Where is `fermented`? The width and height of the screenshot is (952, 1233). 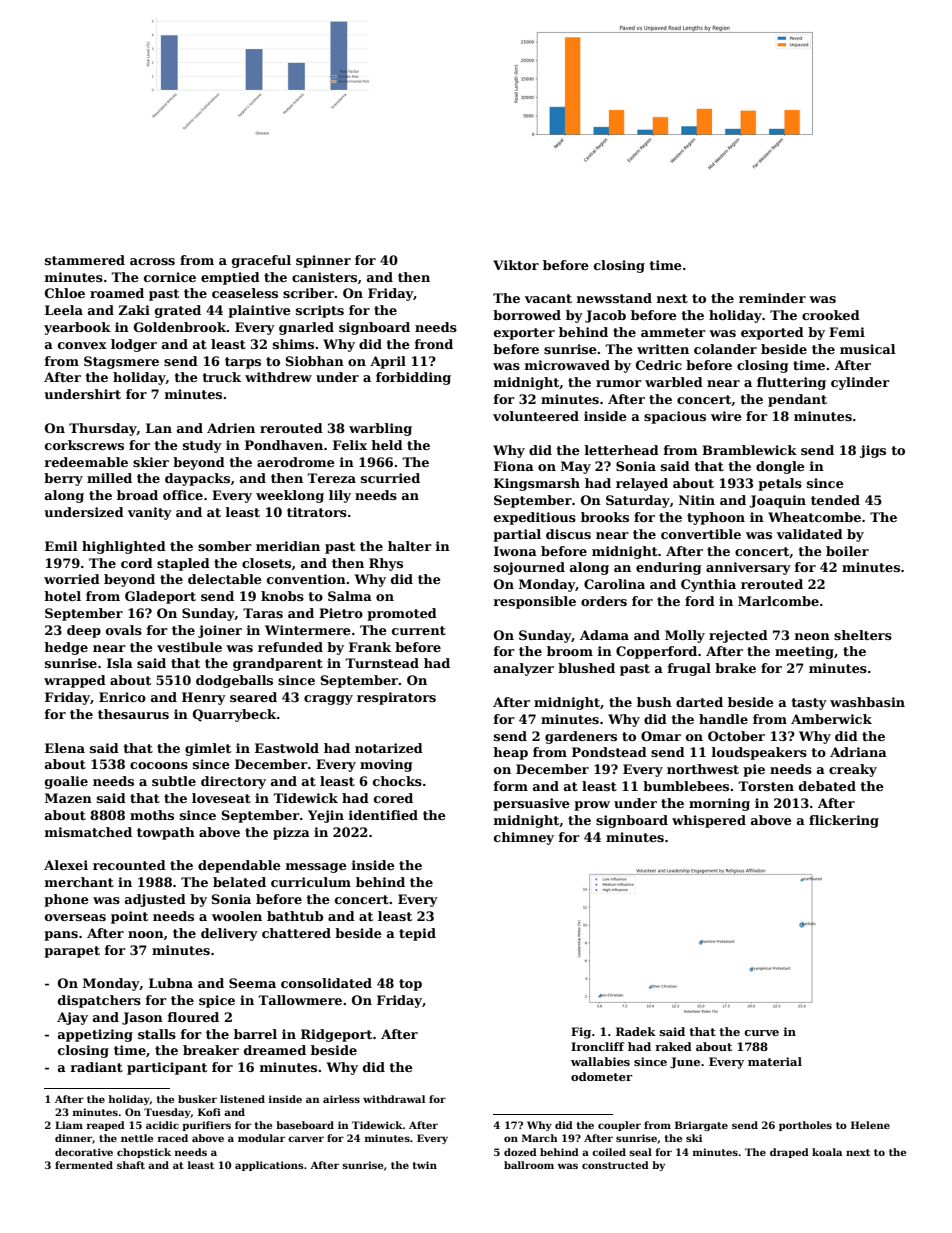
fermented is located at coordinates (84, 1165).
